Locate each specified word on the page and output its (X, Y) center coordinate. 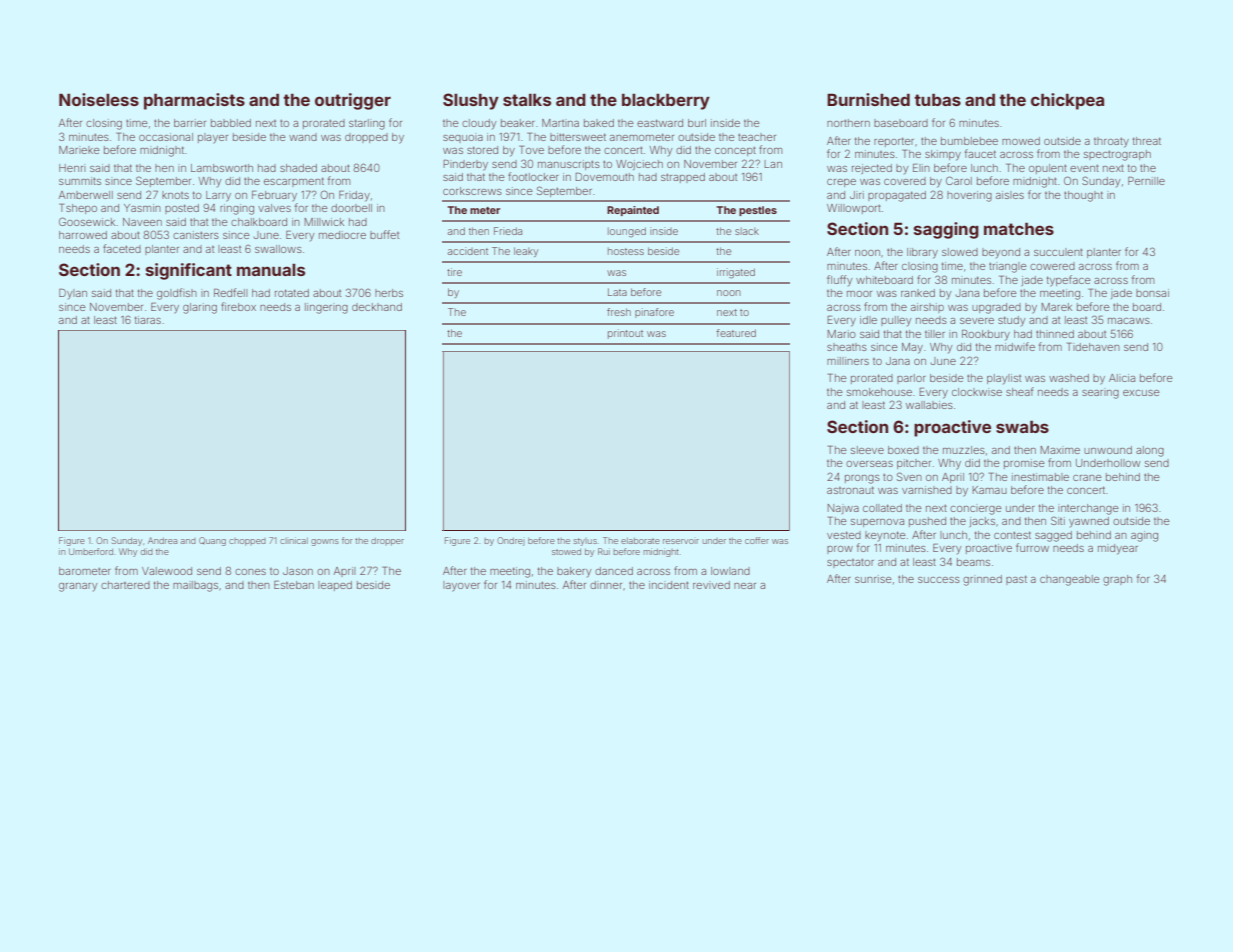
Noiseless (99, 99)
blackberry (666, 101)
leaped (335, 586)
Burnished (868, 99)
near (745, 586)
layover (461, 586)
